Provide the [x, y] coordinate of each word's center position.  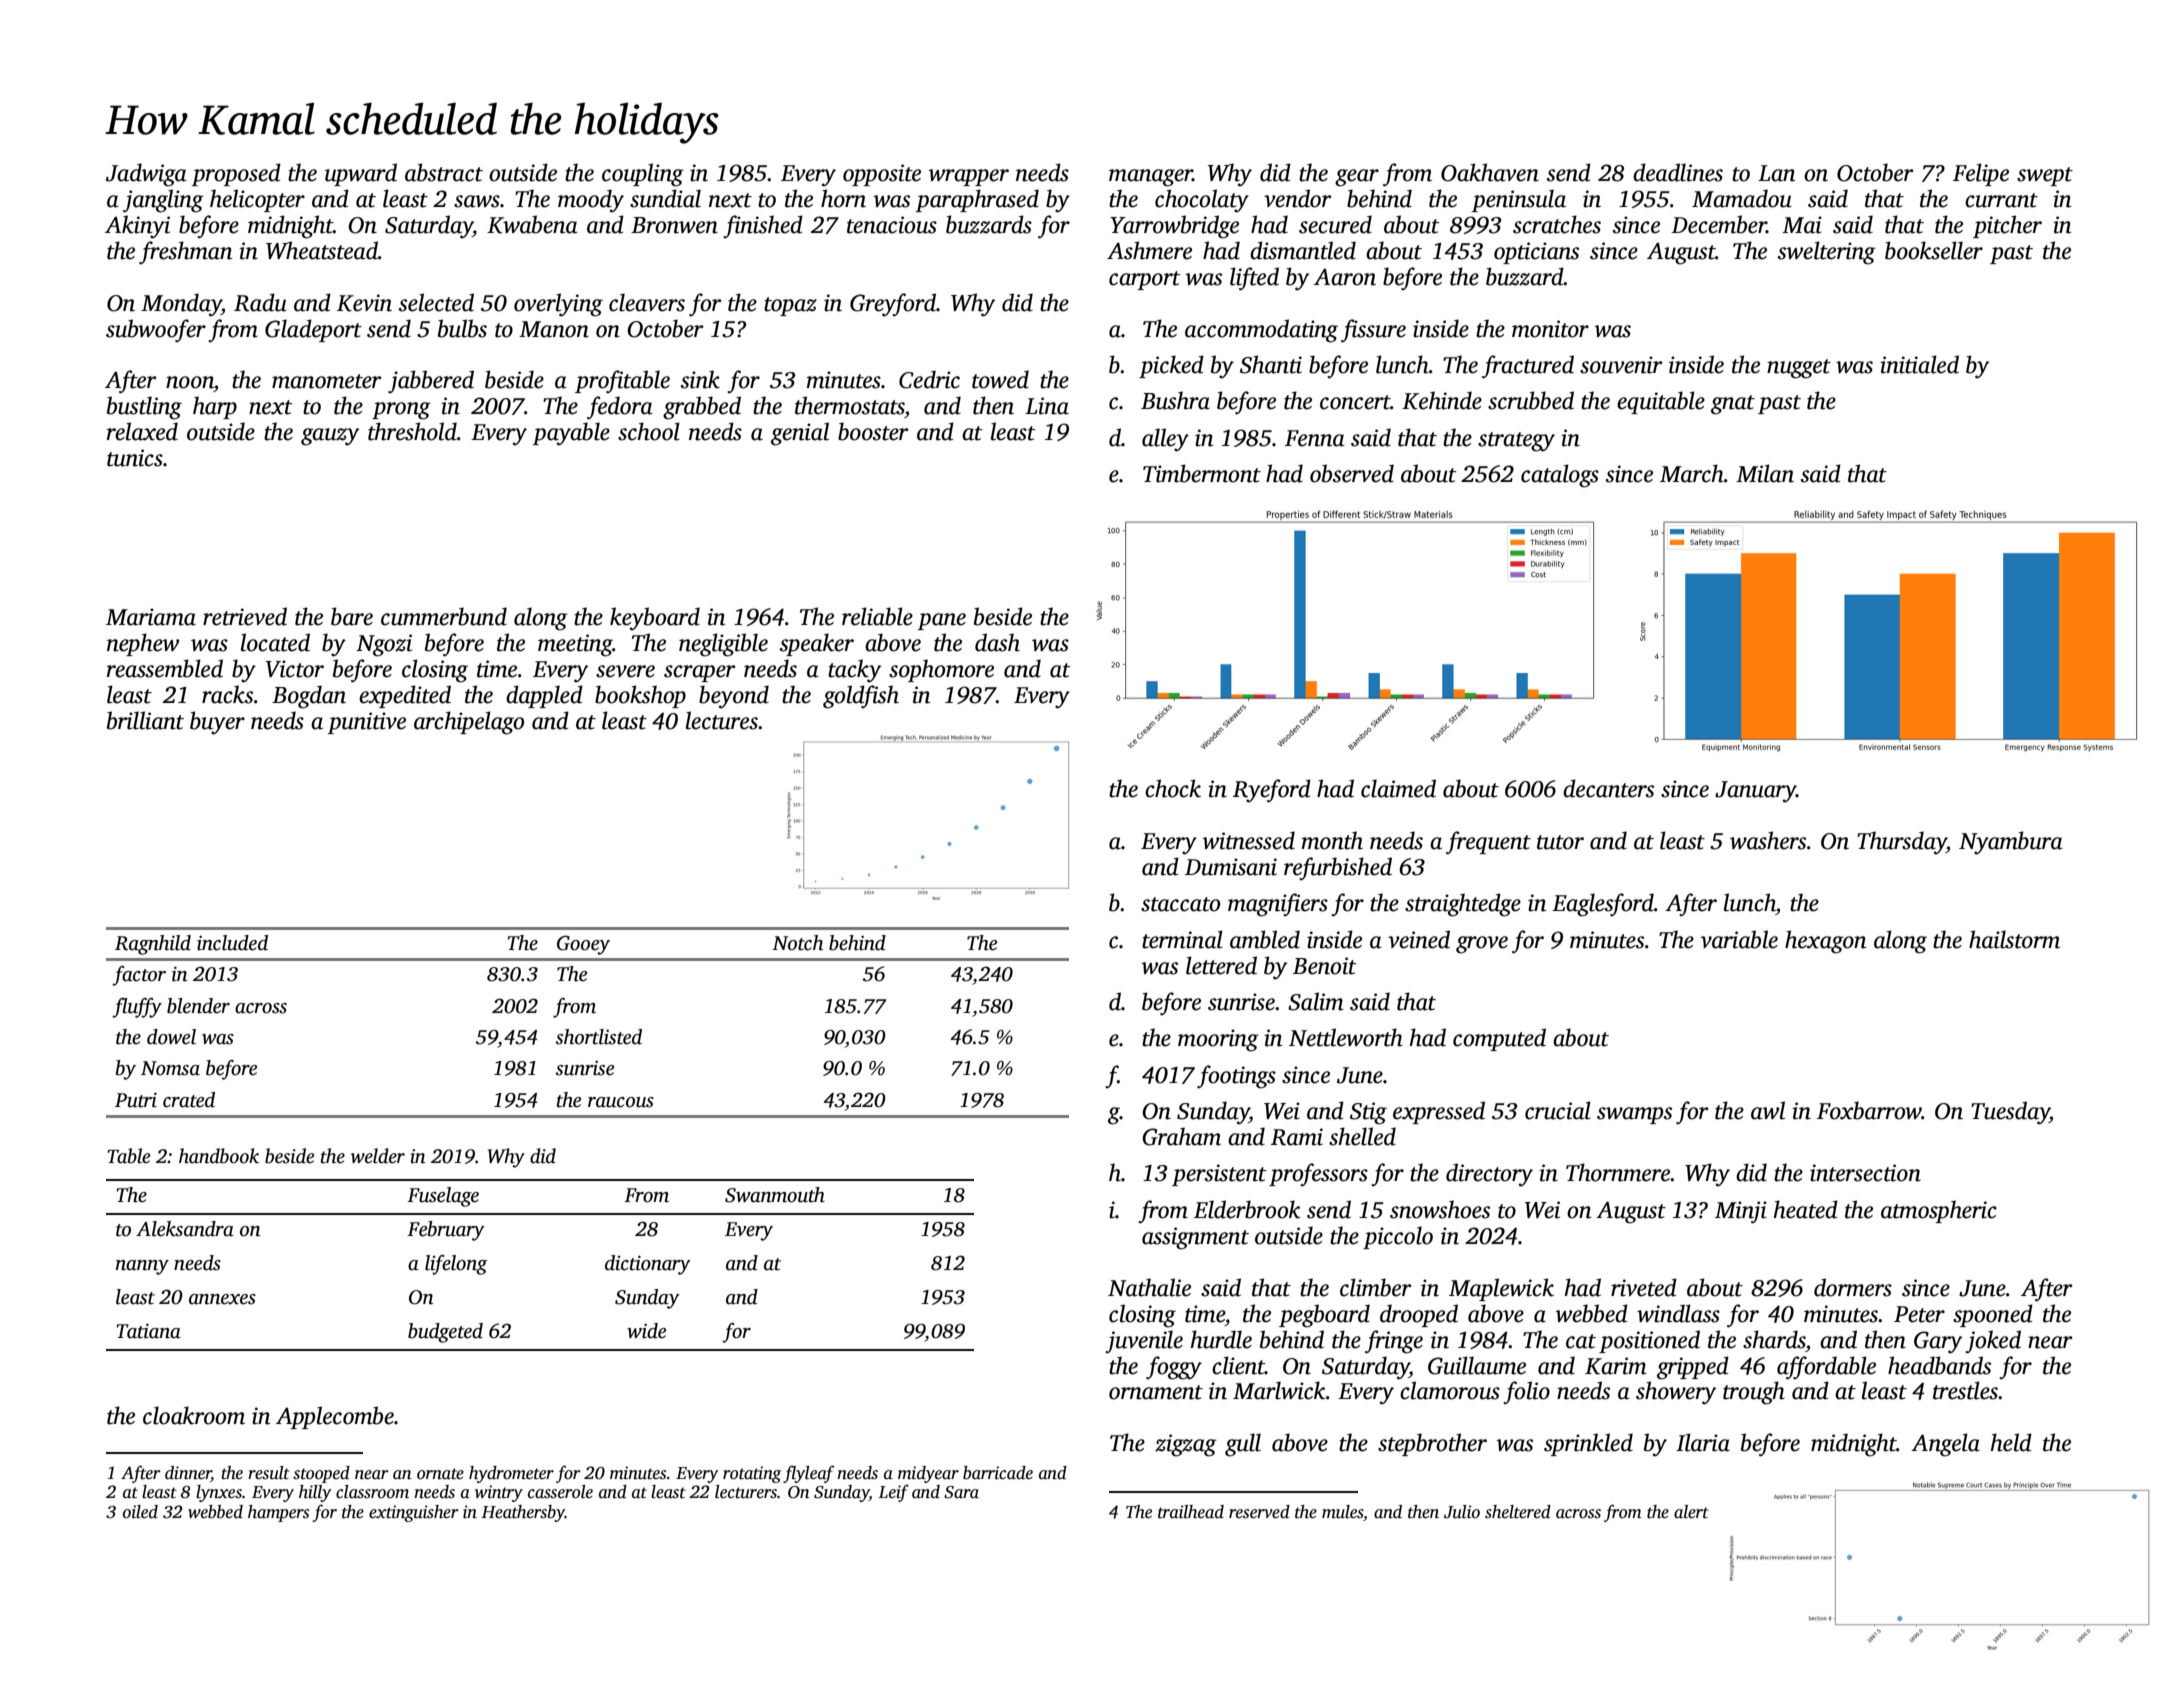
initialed [1919, 364]
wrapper [968, 177]
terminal [1182, 939]
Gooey [583, 945]
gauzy [330, 437]
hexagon [1825, 942]
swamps [1634, 1115]
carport [1144, 280]
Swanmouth [775, 1195]
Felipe [1981, 174]
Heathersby [523, 1513]
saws [477, 201]
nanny [142, 1267]
